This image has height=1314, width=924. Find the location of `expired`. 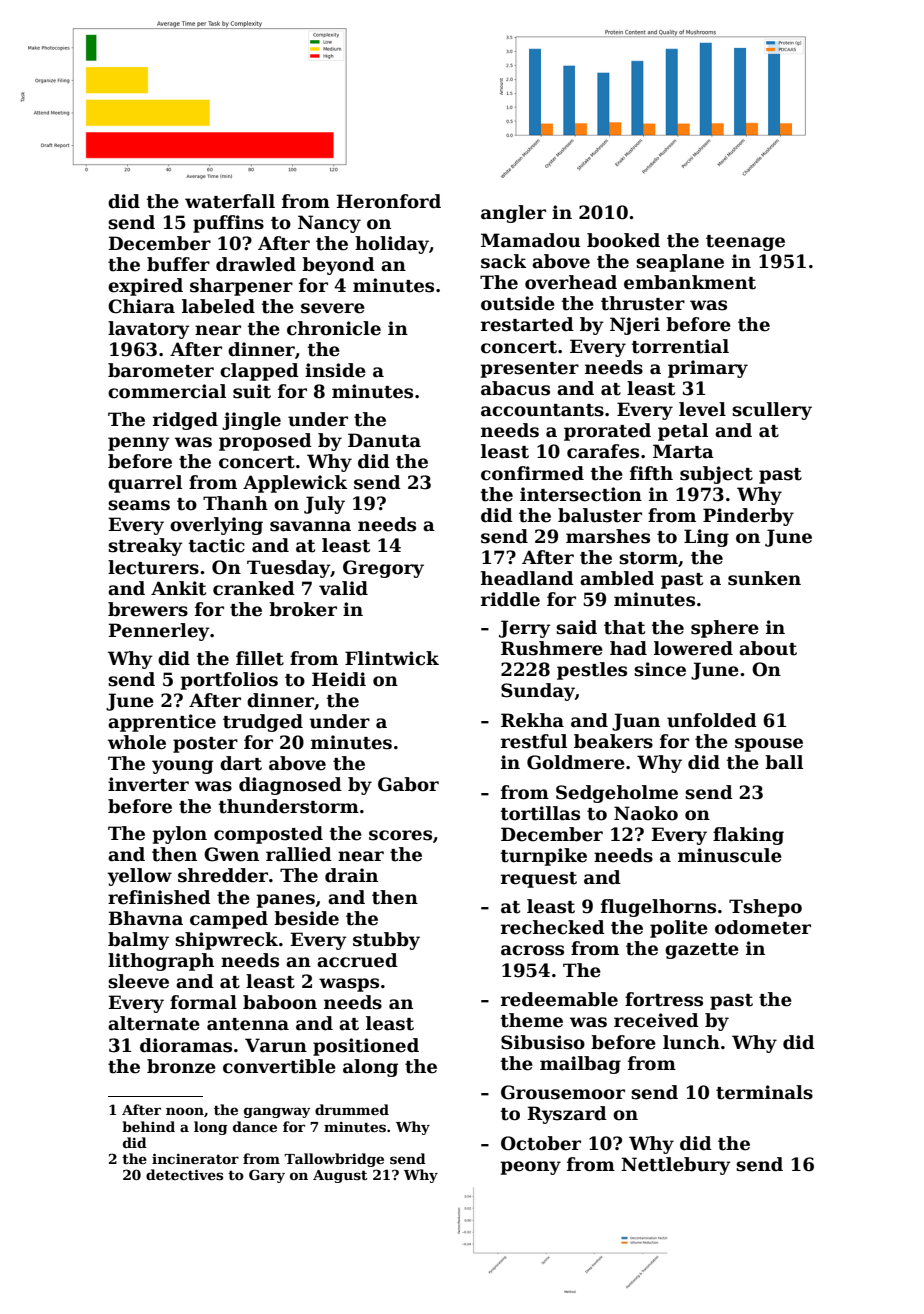

expired is located at coordinates (145, 287).
